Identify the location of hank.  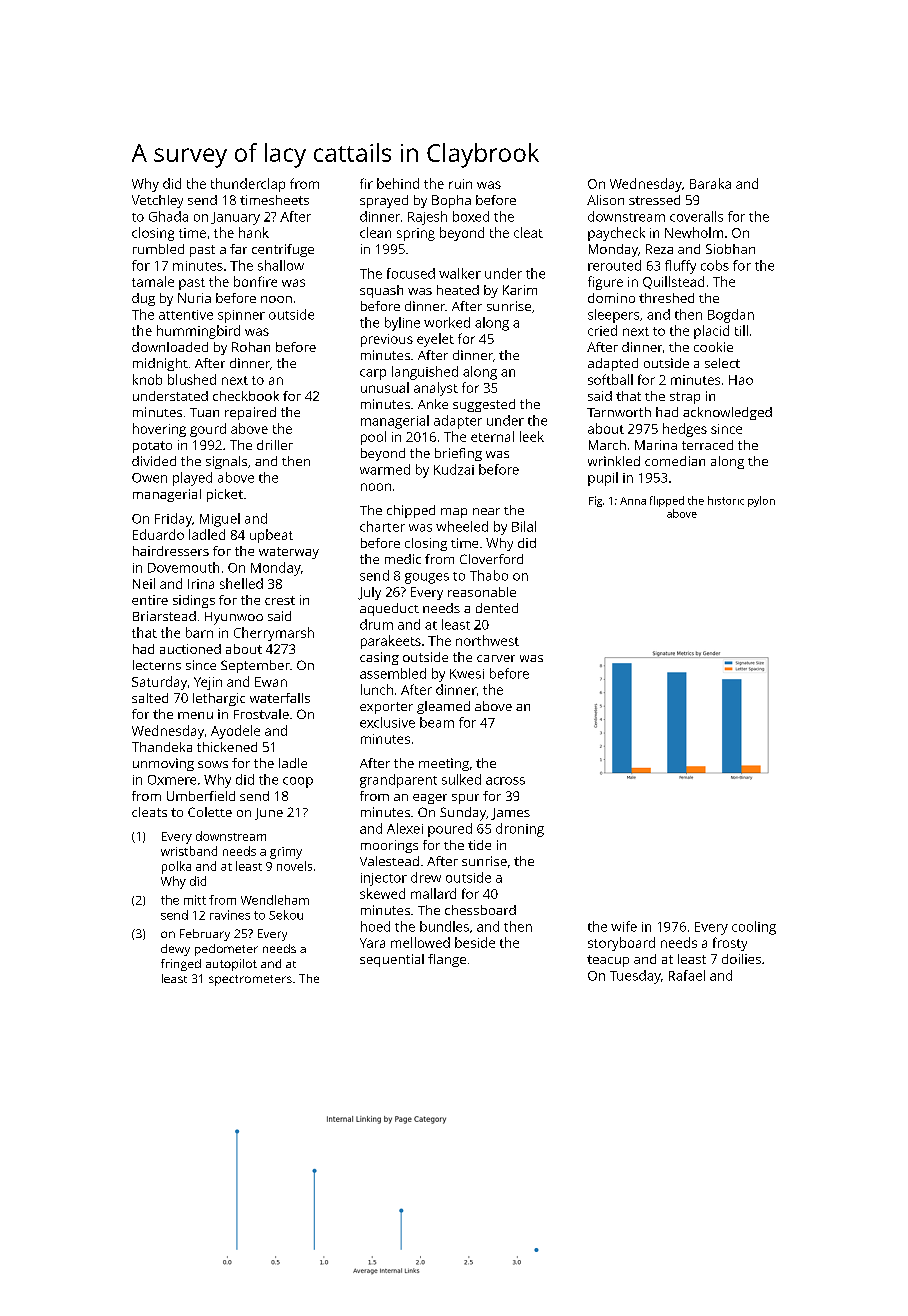
(254, 232).
